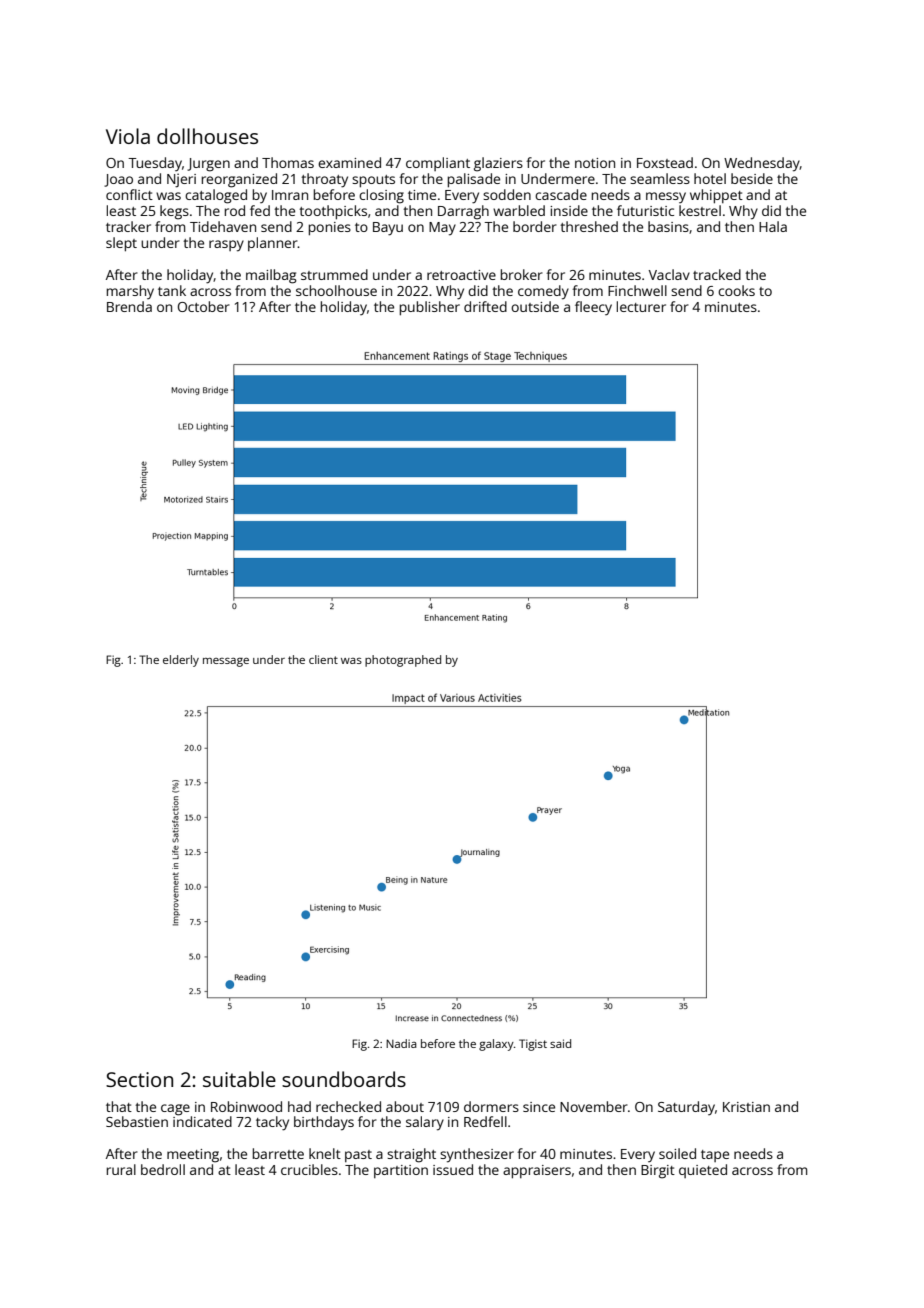 Image resolution: width=924 pixels, height=1308 pixels. Describe the element at coordinates (202, 1121) in the screenshot. I see `indicated` at that location.
